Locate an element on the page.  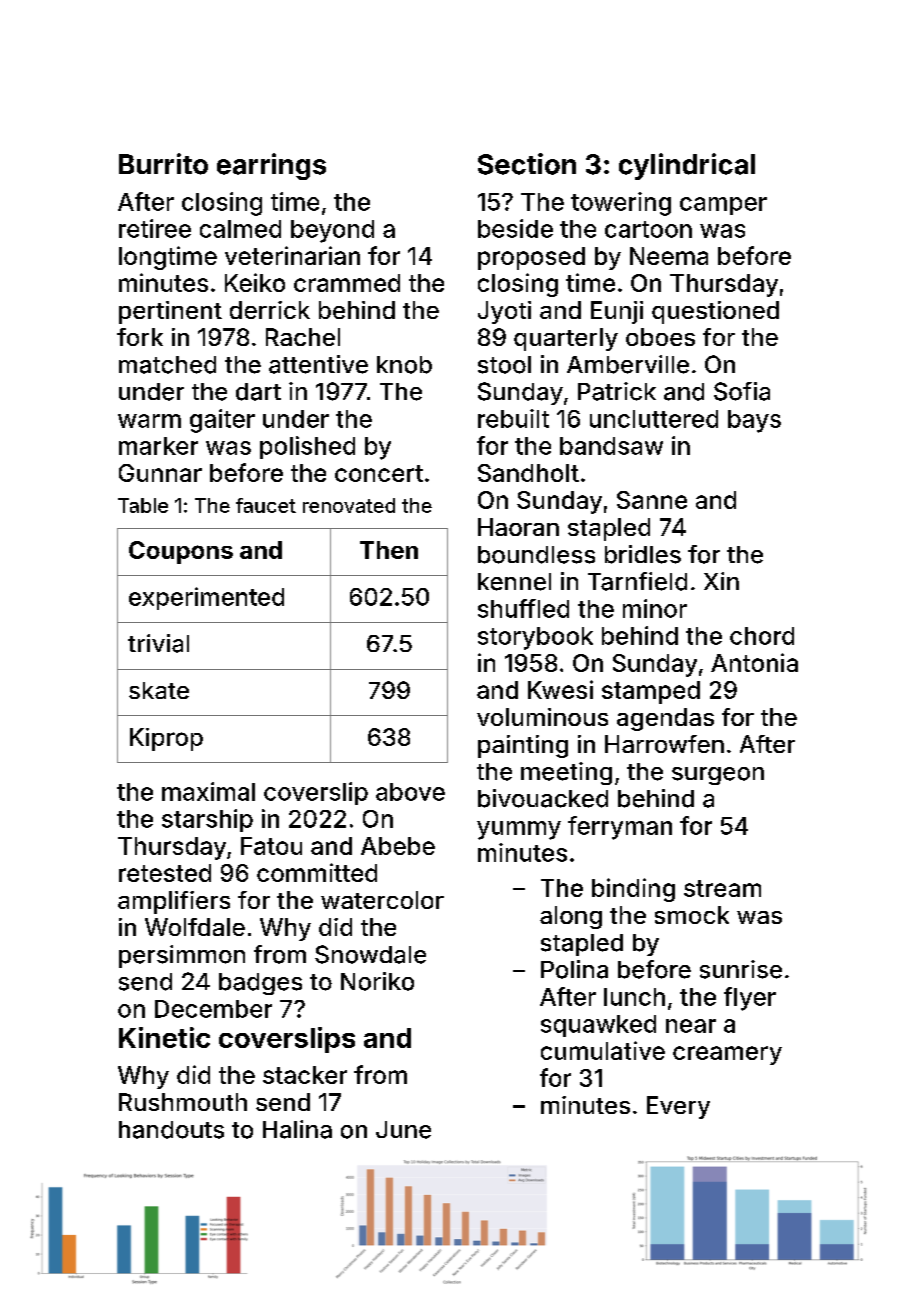
surgeon is located at coordinates (718, 776).
